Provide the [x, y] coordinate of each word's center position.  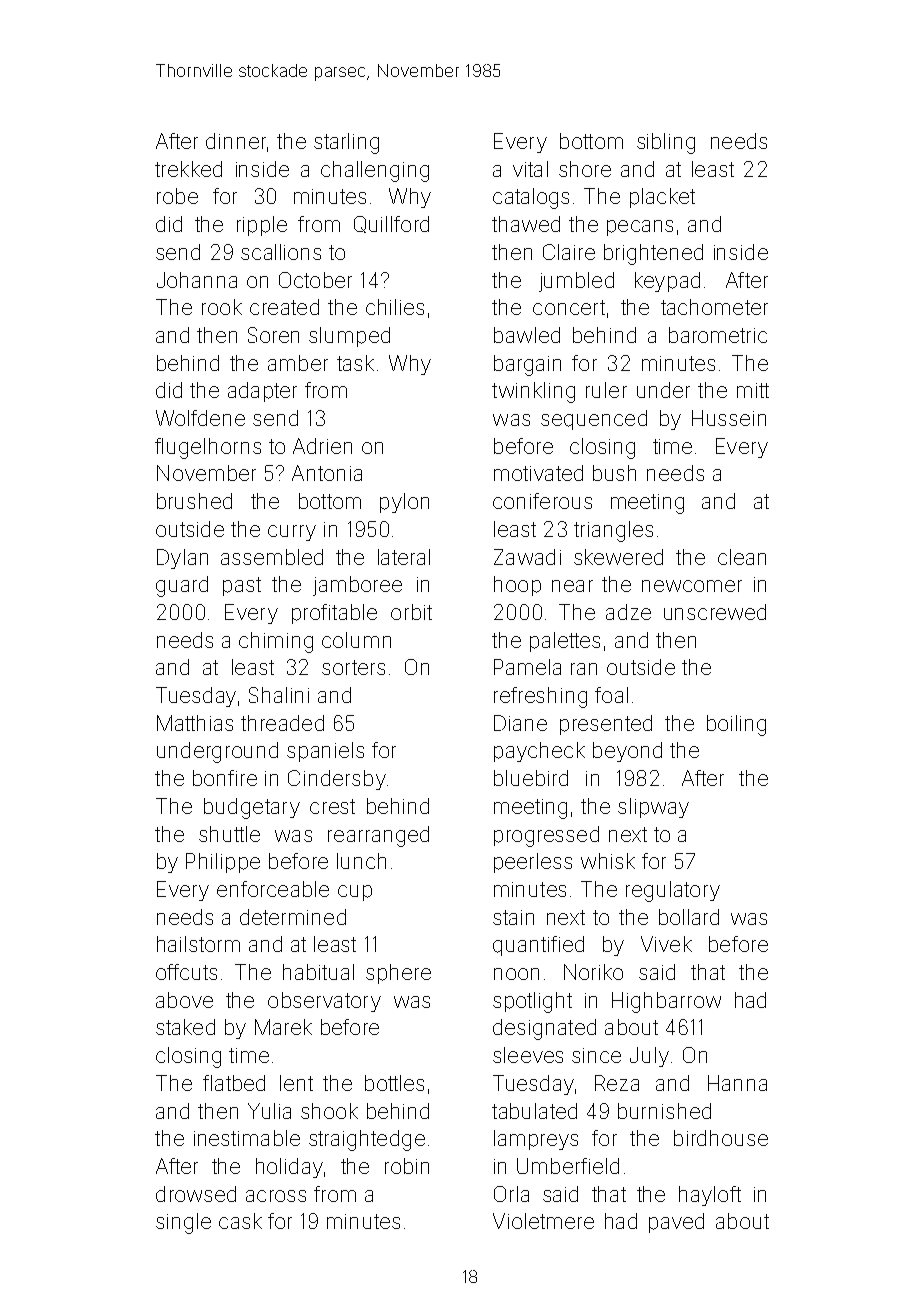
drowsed [196, 1194]
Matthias [195, 723]
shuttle [229, 834]
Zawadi [527, 557]
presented [606, 725]
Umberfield [568, 1166]
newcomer [692, 586]
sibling [666, 143]
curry [292, 533]
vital [530, 169]
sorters [353, 667]
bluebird [531, 778]
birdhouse [721, 1138]
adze [628, 612]
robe [177, 196]
